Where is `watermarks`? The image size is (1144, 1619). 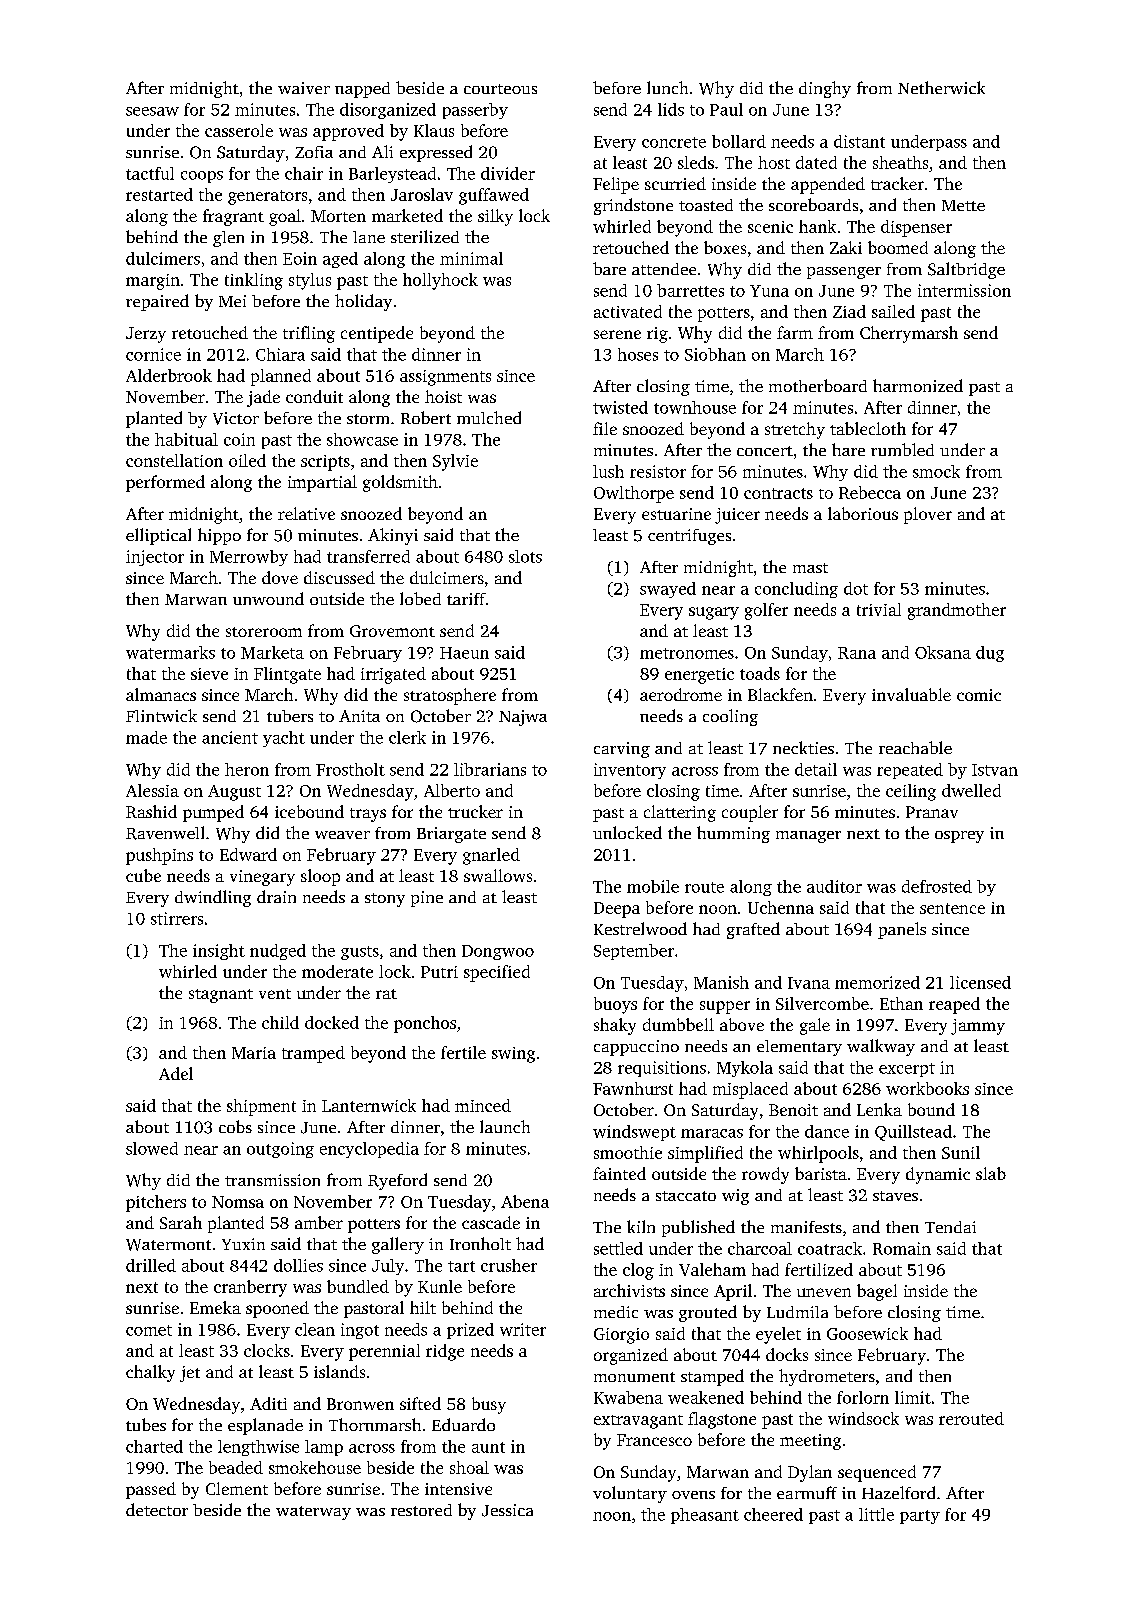 watermarks is located at coordinates (170, 652).
